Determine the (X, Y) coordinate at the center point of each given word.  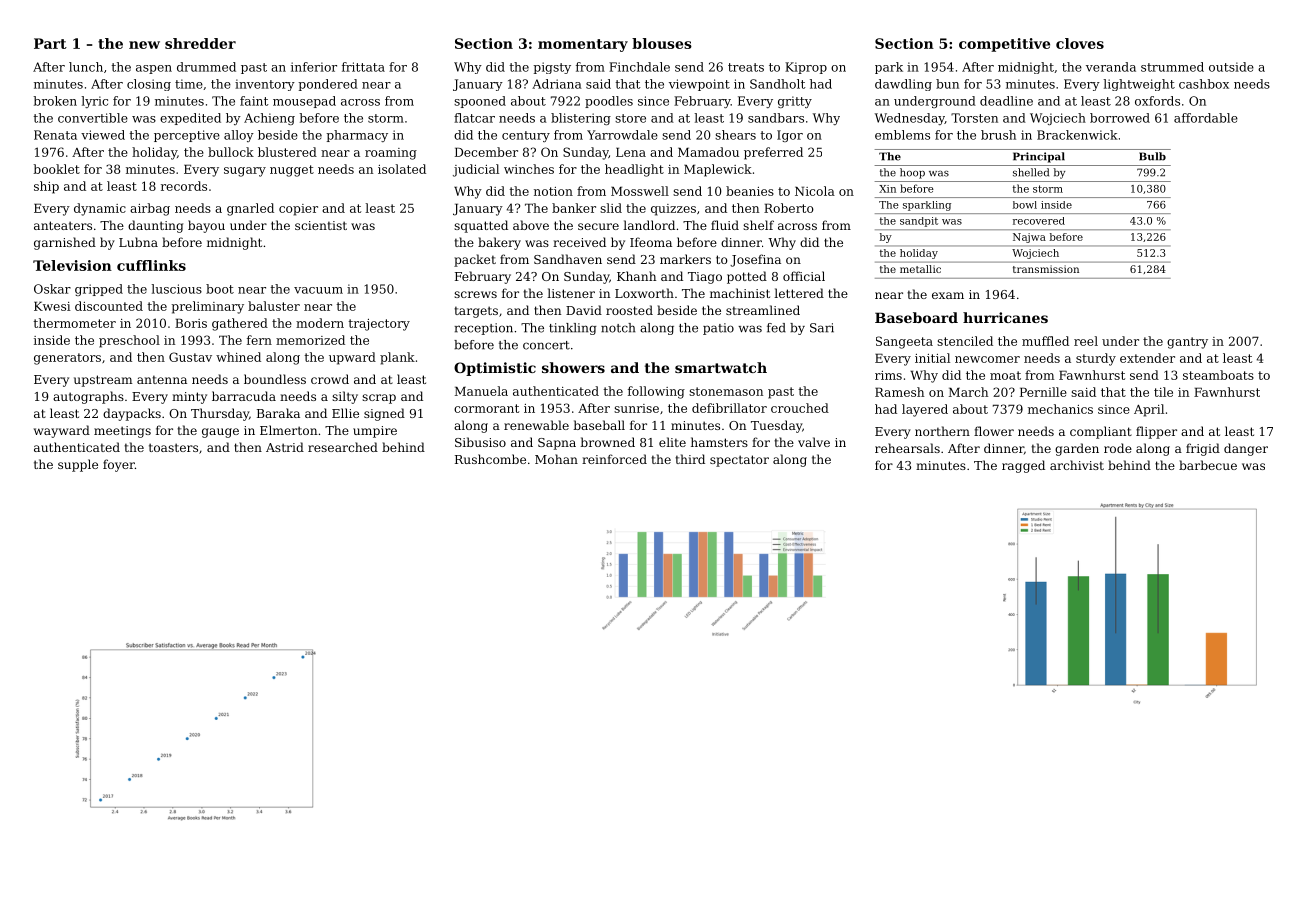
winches (529, 169)
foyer (119, 465)
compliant (1101, 432)
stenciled (965, 341)
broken (55, 101)
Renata (55, 135)
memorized (310, 340)
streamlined (763, 310)
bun (947, 84)
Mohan (556, 459)
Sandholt (778, 84)
